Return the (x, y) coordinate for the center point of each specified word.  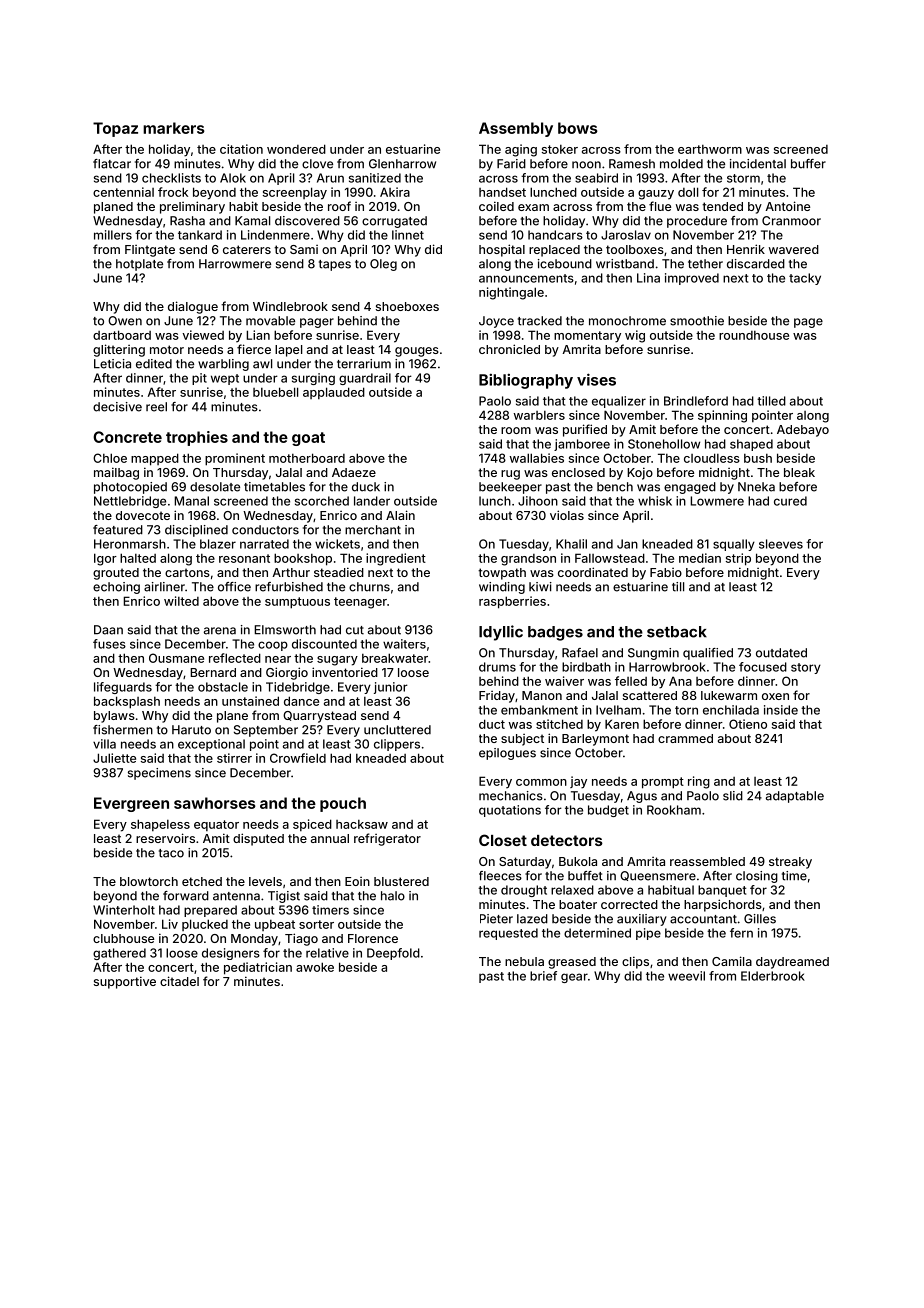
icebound (565, 264)
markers (174, 128)
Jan (627, 544)
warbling (223, 365)
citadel (179, 981)
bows (578, 128)
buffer (808, 164)
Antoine (787, 206)
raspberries (512, 602)
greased (572, 963)
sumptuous (297, 603)
